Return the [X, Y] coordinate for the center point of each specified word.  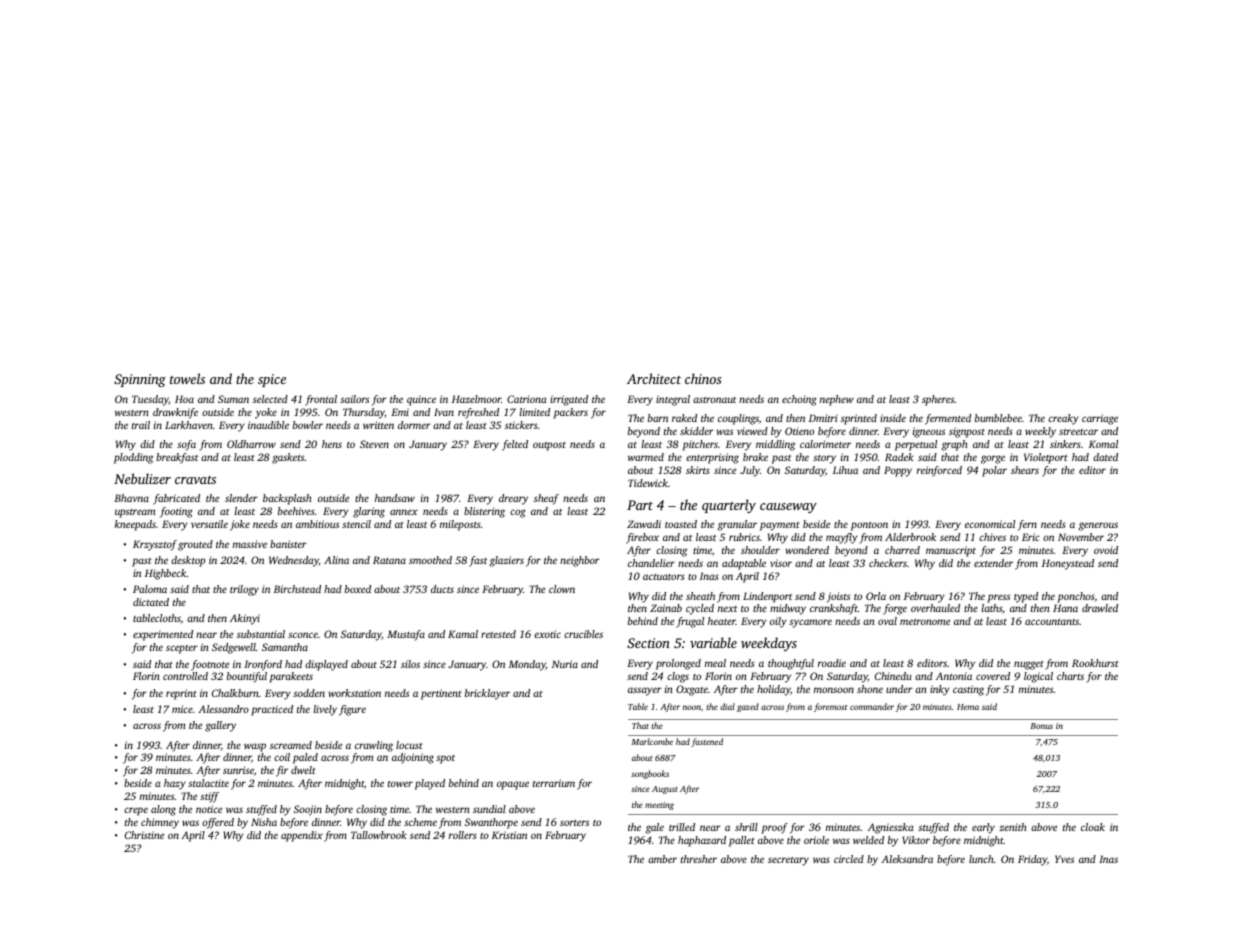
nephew [837, 400]
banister [288, 544]
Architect [654, 378]
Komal [1103, 444]
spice [272, 380]
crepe [136, 811]
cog [518, 513]
